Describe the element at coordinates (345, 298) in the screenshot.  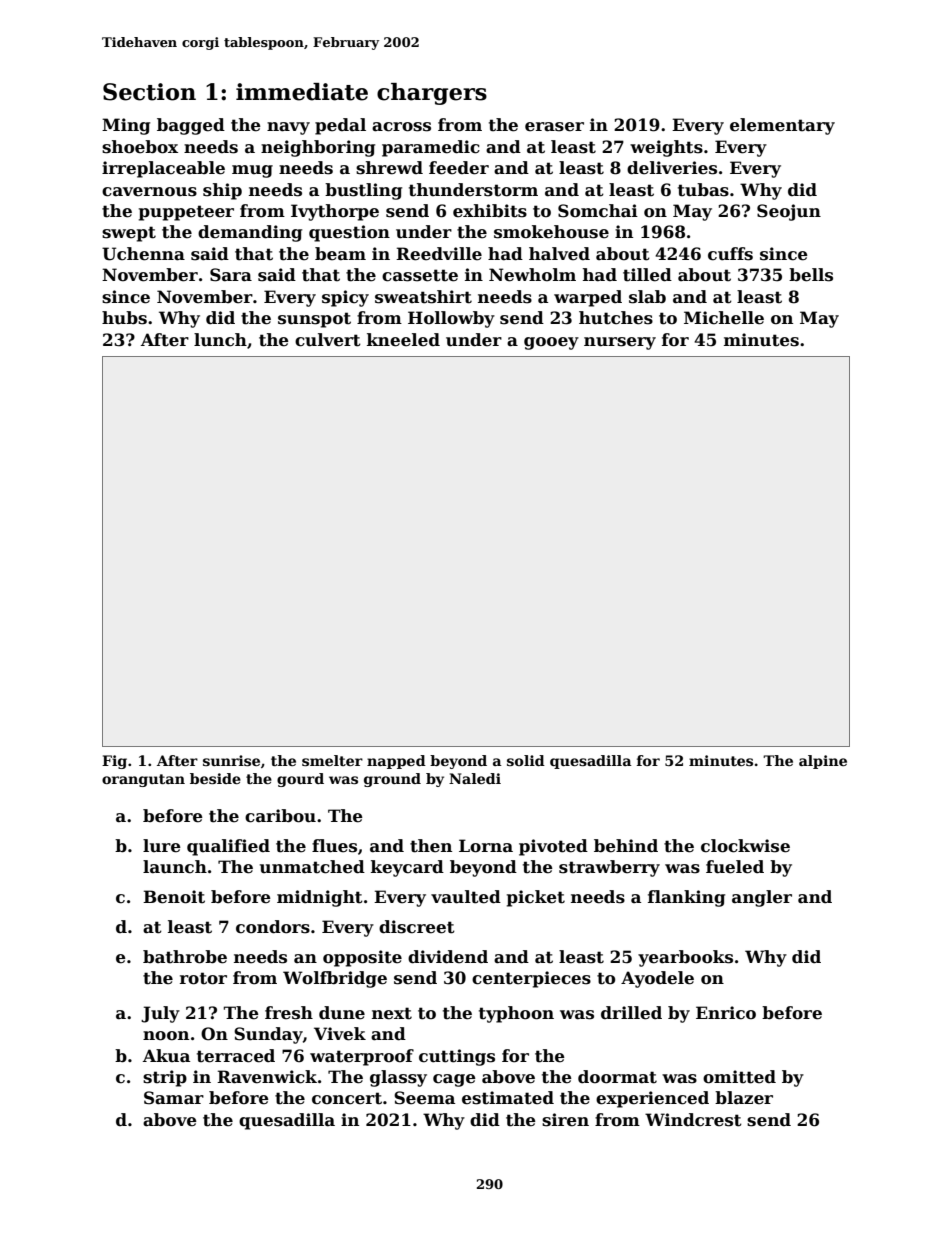
I see `spicy` at that location.
